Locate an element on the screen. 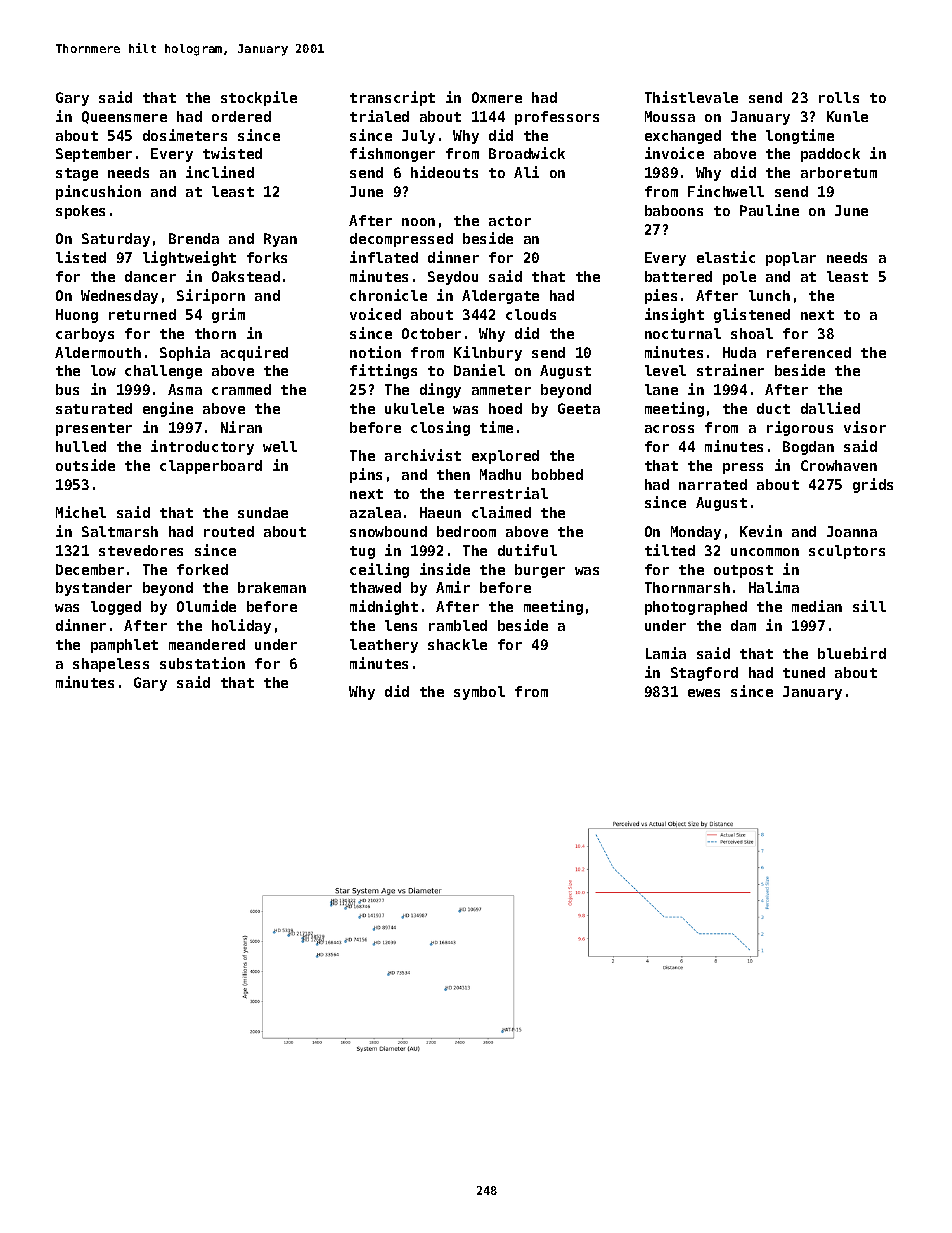 Image resolution: width=952 pixels, height=1233 pixels. Moussa is located at coordinates (670, 116).
